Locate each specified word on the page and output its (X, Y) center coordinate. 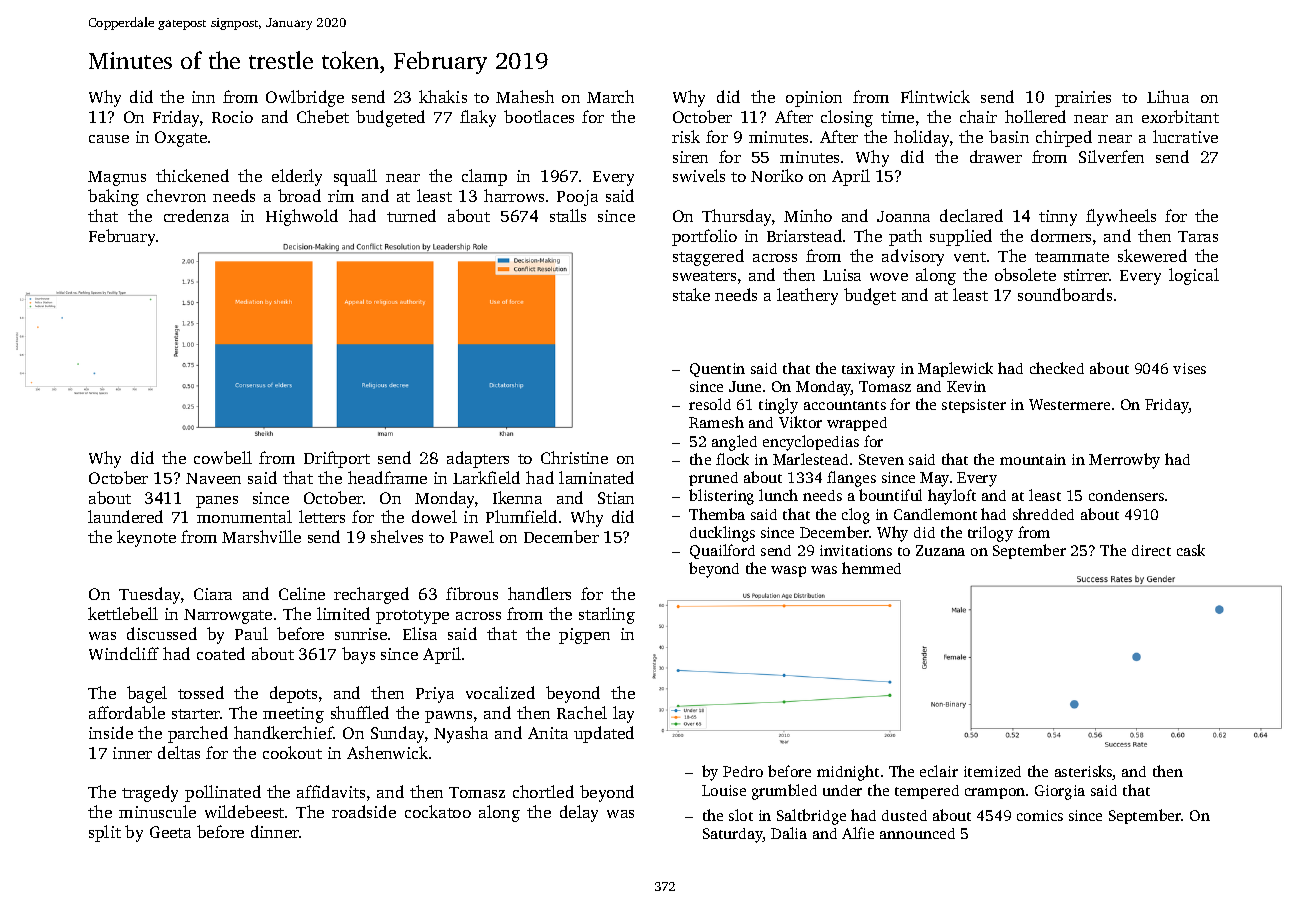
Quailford (722, 551)
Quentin (717, 370)
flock (732, 459)
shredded (1043, 514)
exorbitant (1180, 116)
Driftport (337, 459)
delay (579, 813)
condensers (1126, 495)
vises (1189, 368)
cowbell (223, 457)
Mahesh (525, 96)
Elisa (420, 633)
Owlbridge (305, 98)
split (105, 833)
